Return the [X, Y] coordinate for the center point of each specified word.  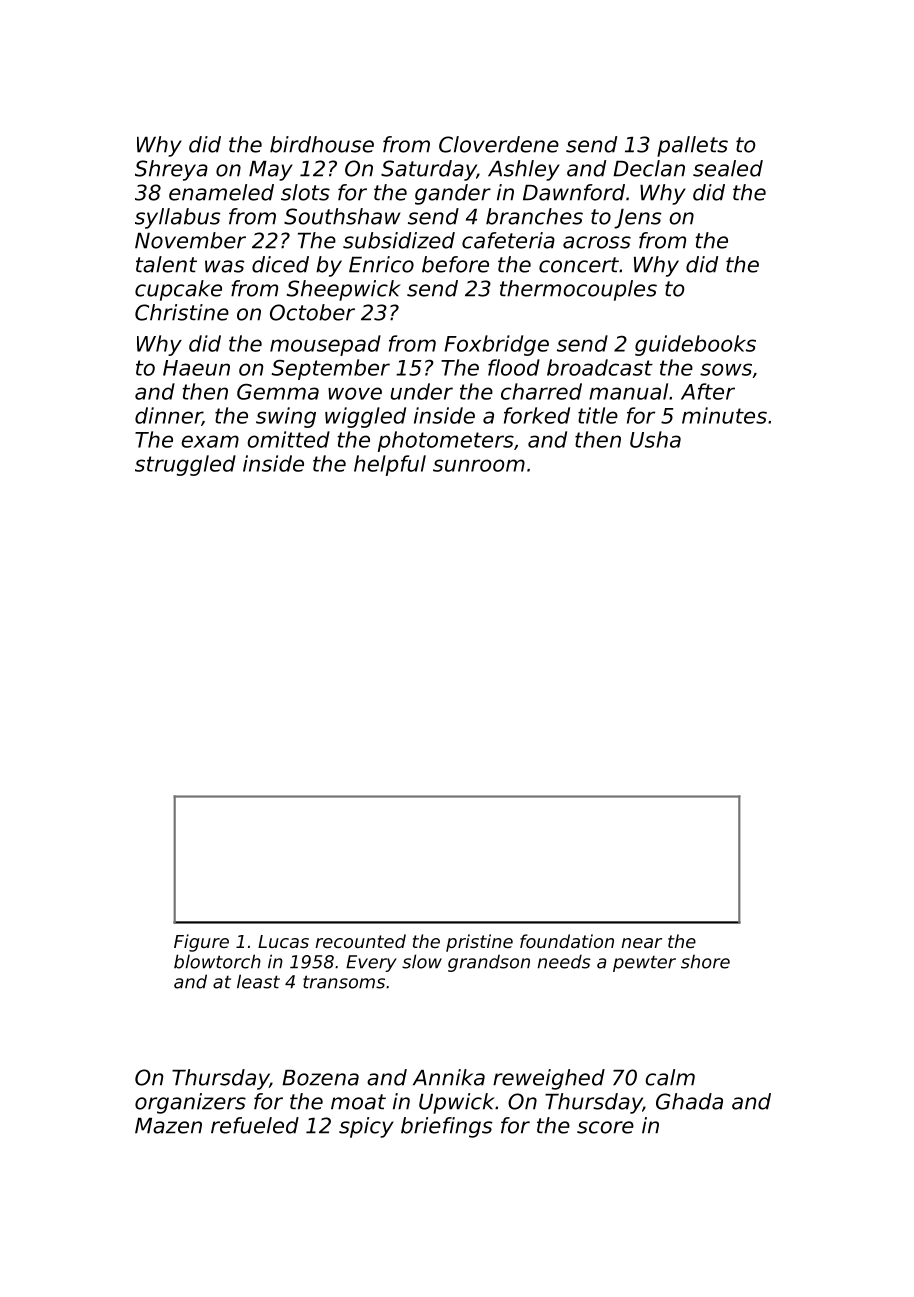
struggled [185, 465]
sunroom [479, 465]
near [641, 943]
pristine [479, 943]
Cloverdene [499, 144]
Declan [649, 168]
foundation [567, 941]
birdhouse [322, 144]
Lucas [283, 941]
